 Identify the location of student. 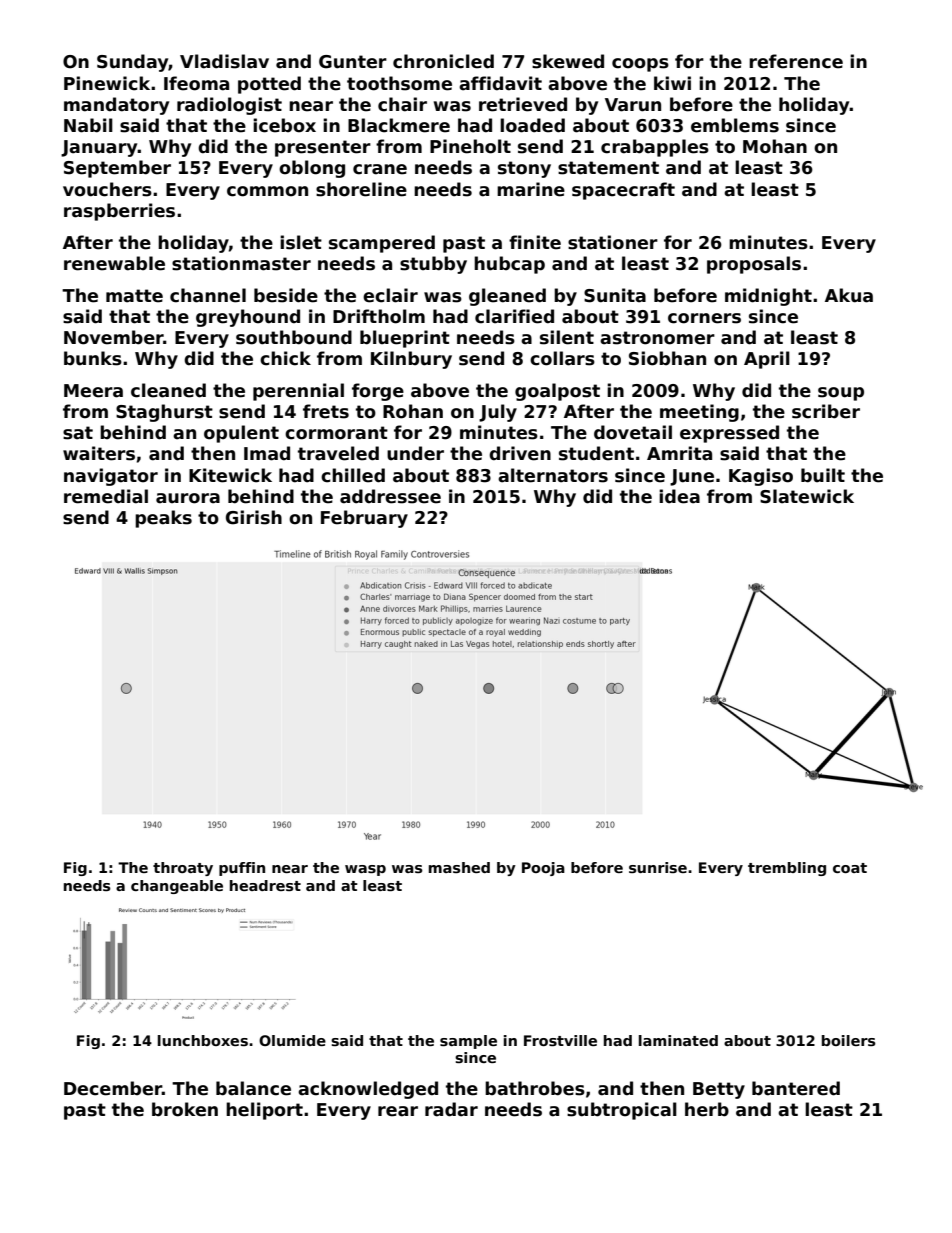
(596, 453).
